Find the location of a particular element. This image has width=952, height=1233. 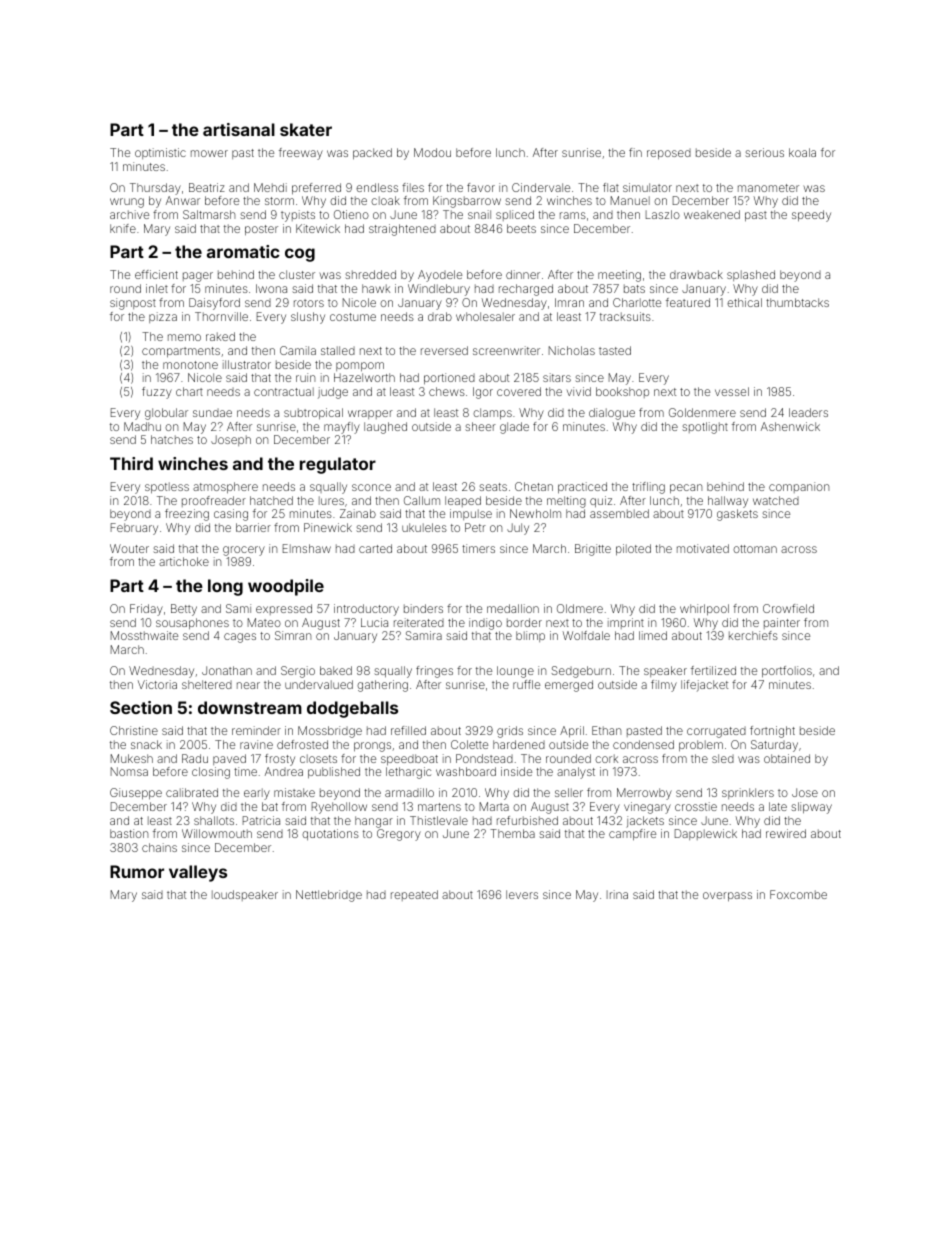

ottoman is located at coordinates (755, 549).
